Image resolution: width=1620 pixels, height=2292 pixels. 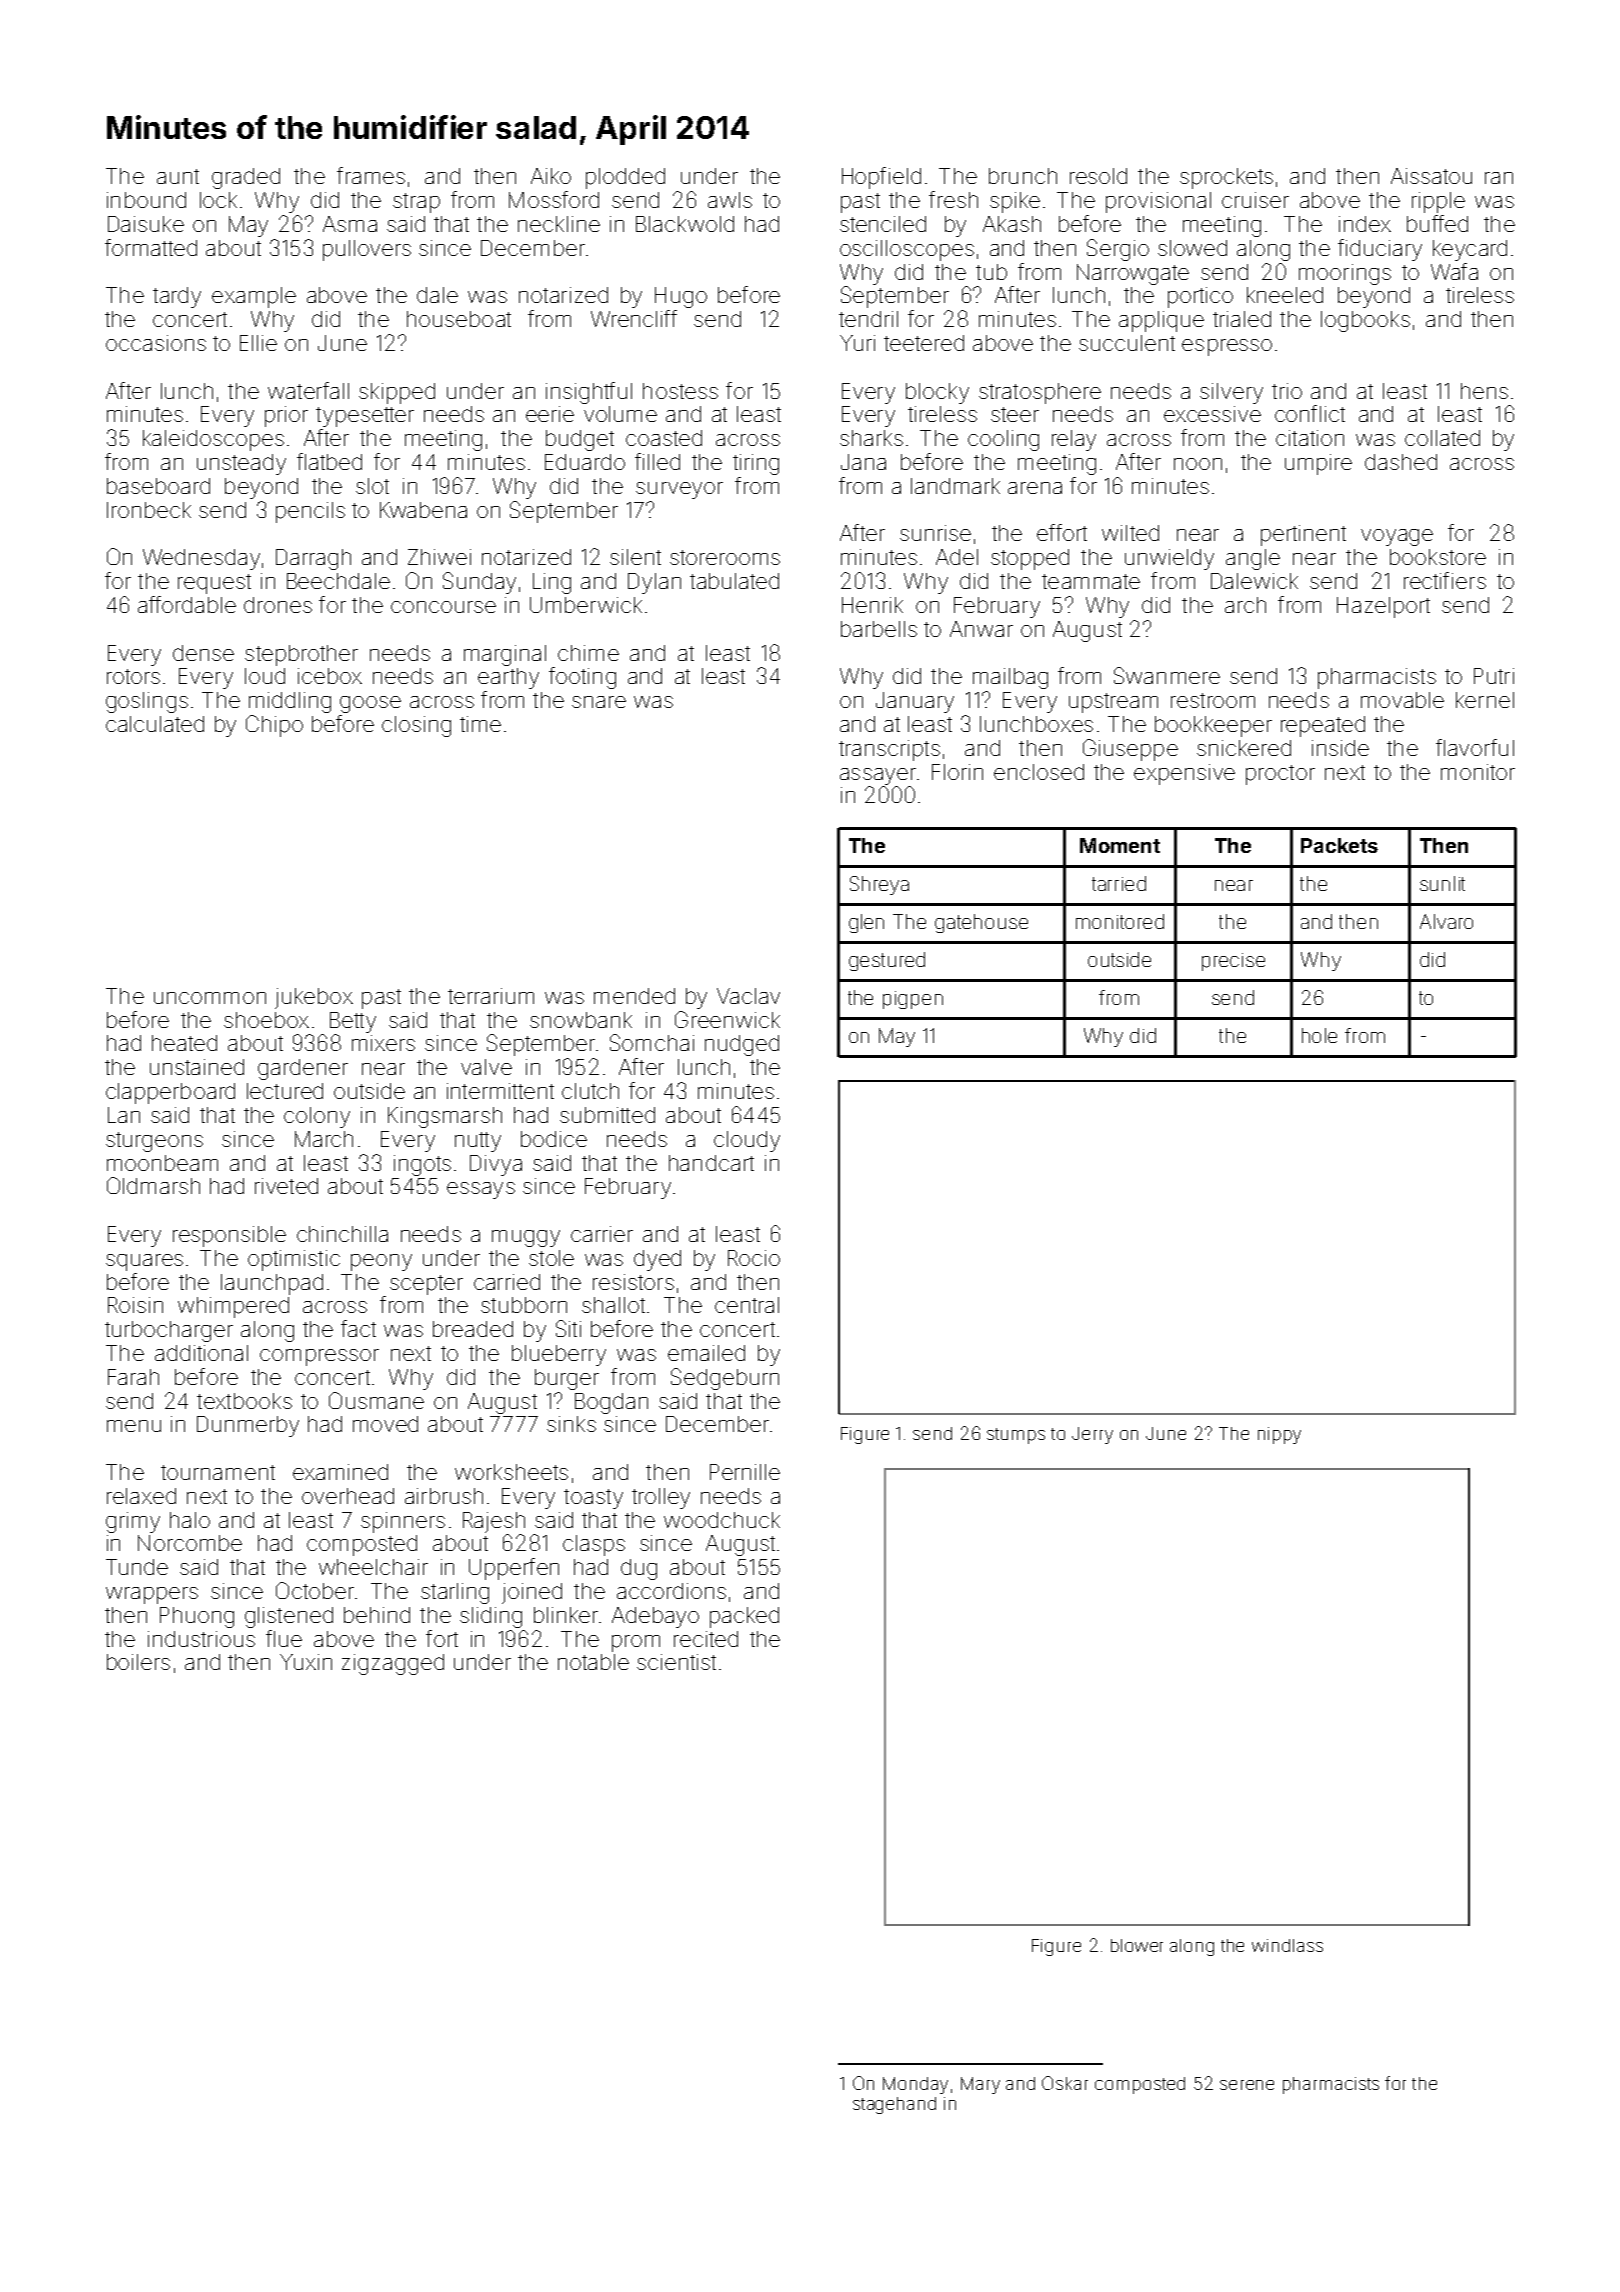 I want to click on Monday, so click(x=915, y=2085).
